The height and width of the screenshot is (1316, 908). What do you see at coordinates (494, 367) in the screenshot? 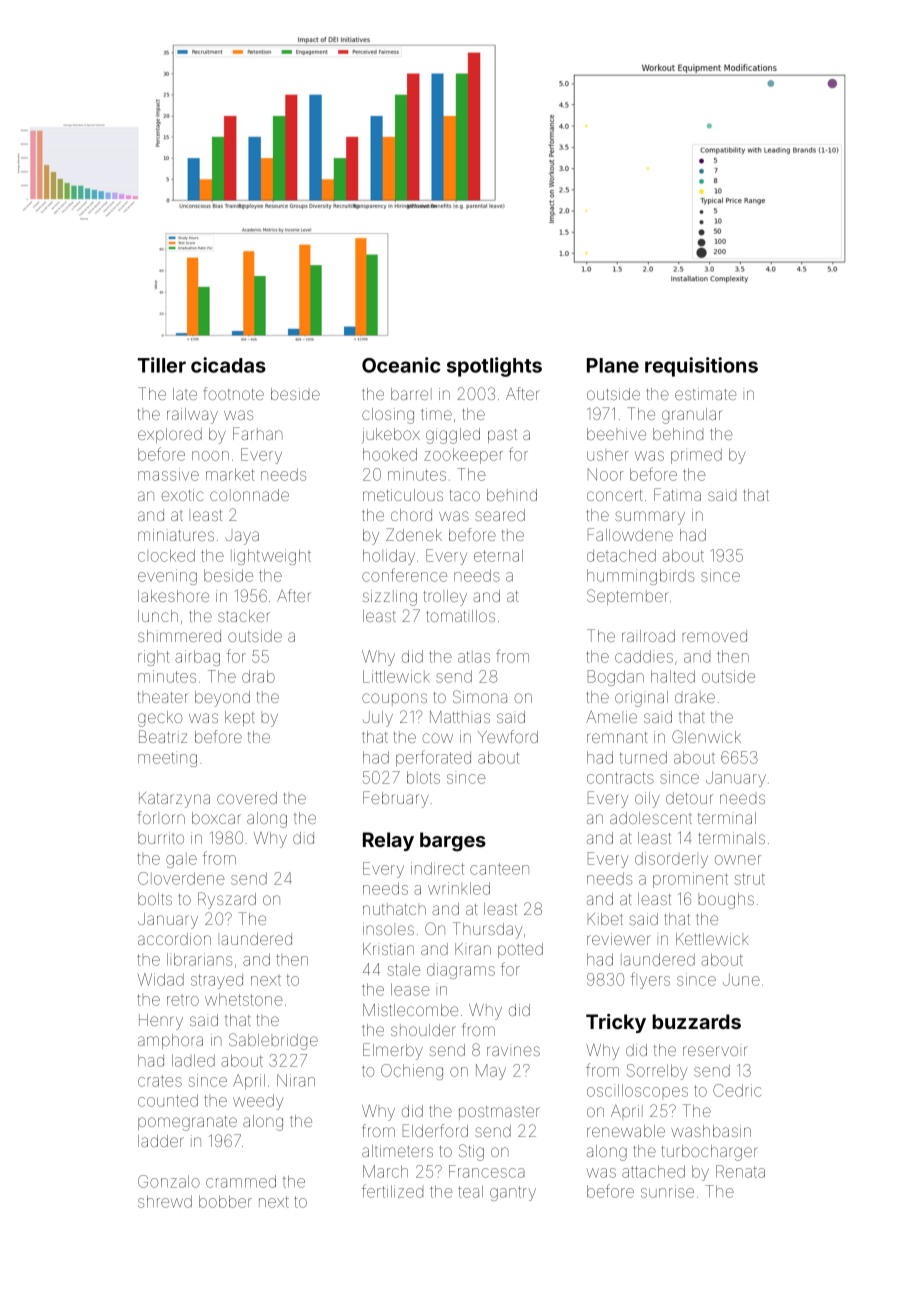
I see `spotlights` at bounding box center [494, 367].
